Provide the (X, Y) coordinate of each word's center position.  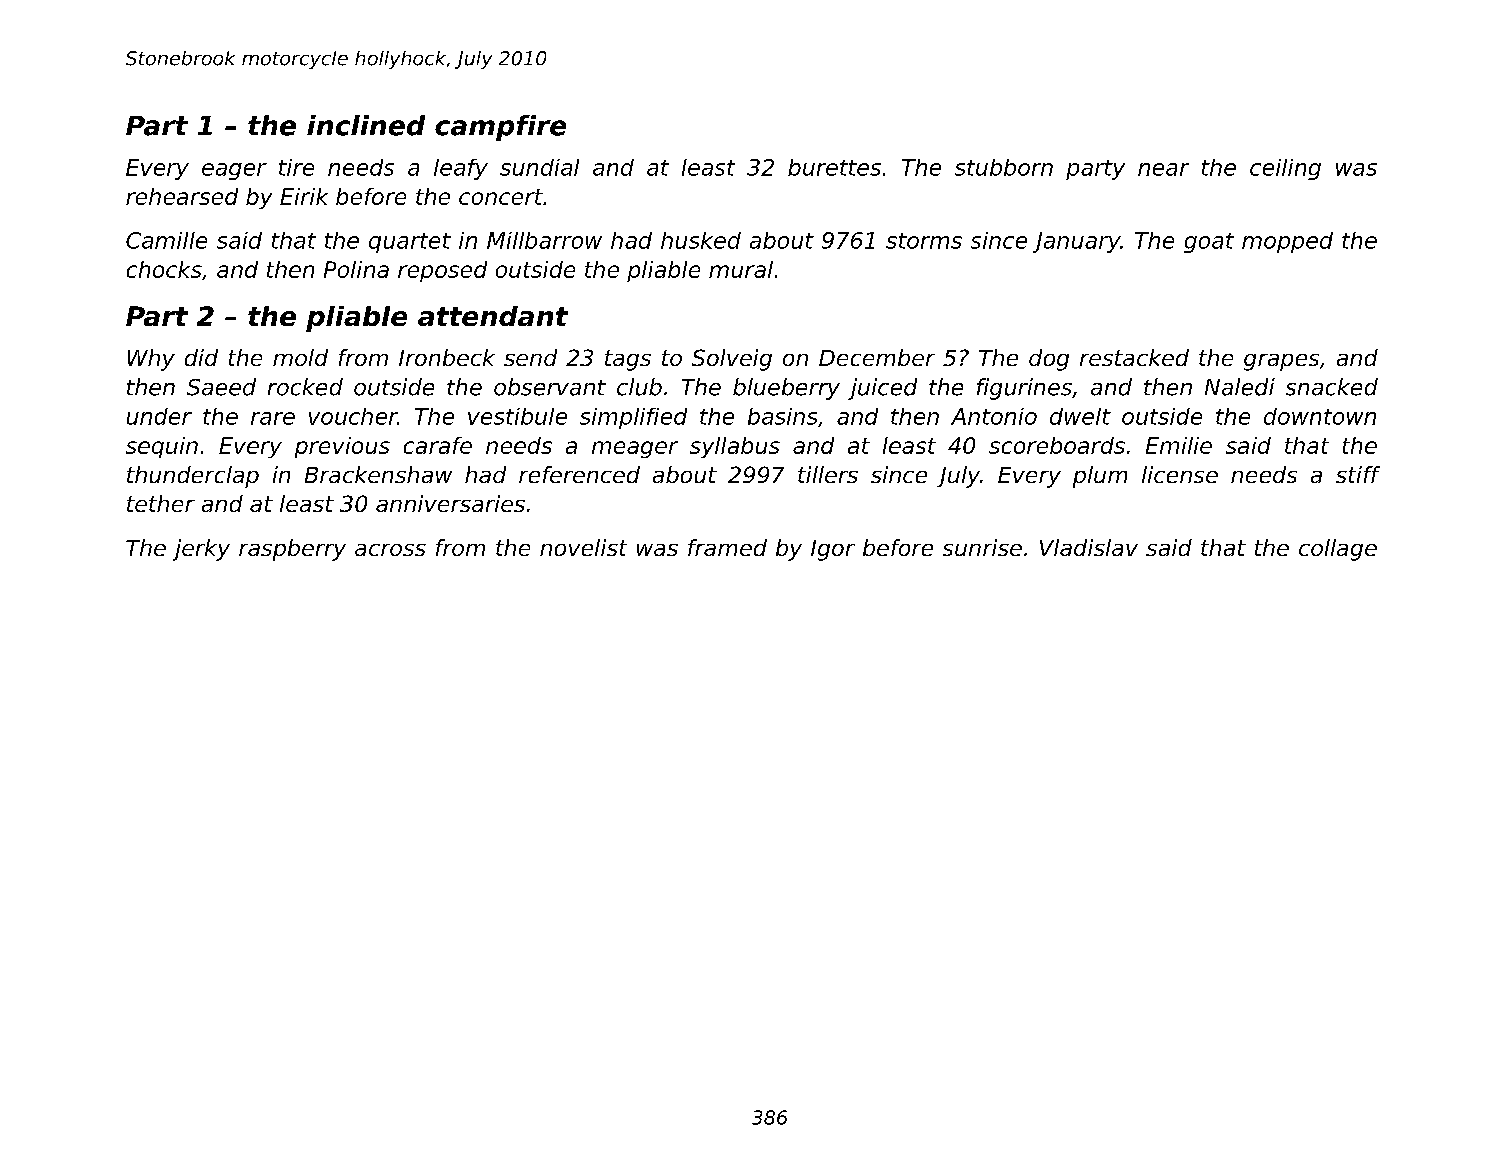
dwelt (1080, 416)
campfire (500, 128)
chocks (164, 269)
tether (161, 503)
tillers (828, 474)
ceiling (1285, 169)
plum (1100, 477)
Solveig (732, 360)
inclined (366, 125)
